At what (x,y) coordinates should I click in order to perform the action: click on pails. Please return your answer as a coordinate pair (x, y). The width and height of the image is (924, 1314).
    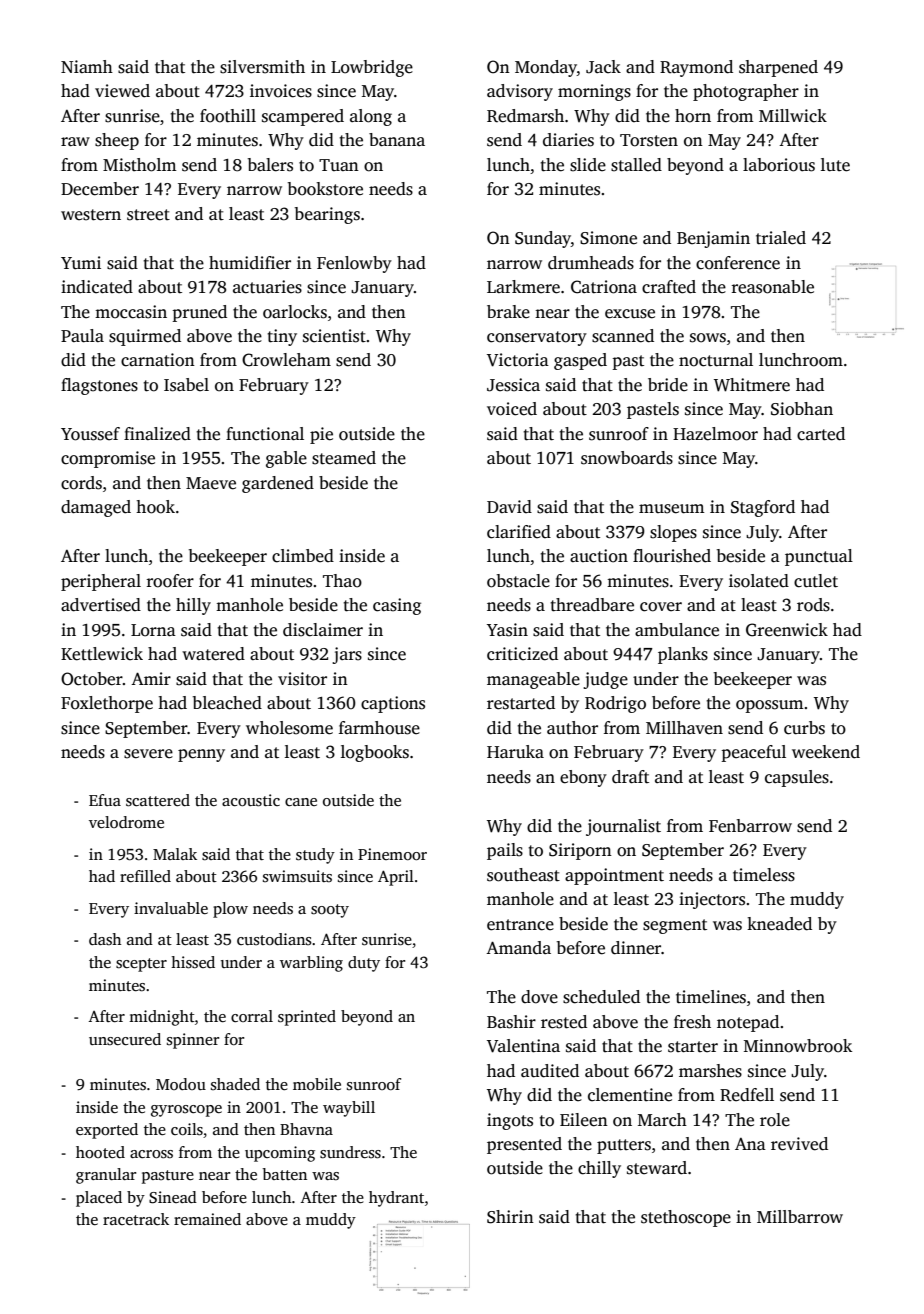
    Looking at the image, I should click on (505, 851).
